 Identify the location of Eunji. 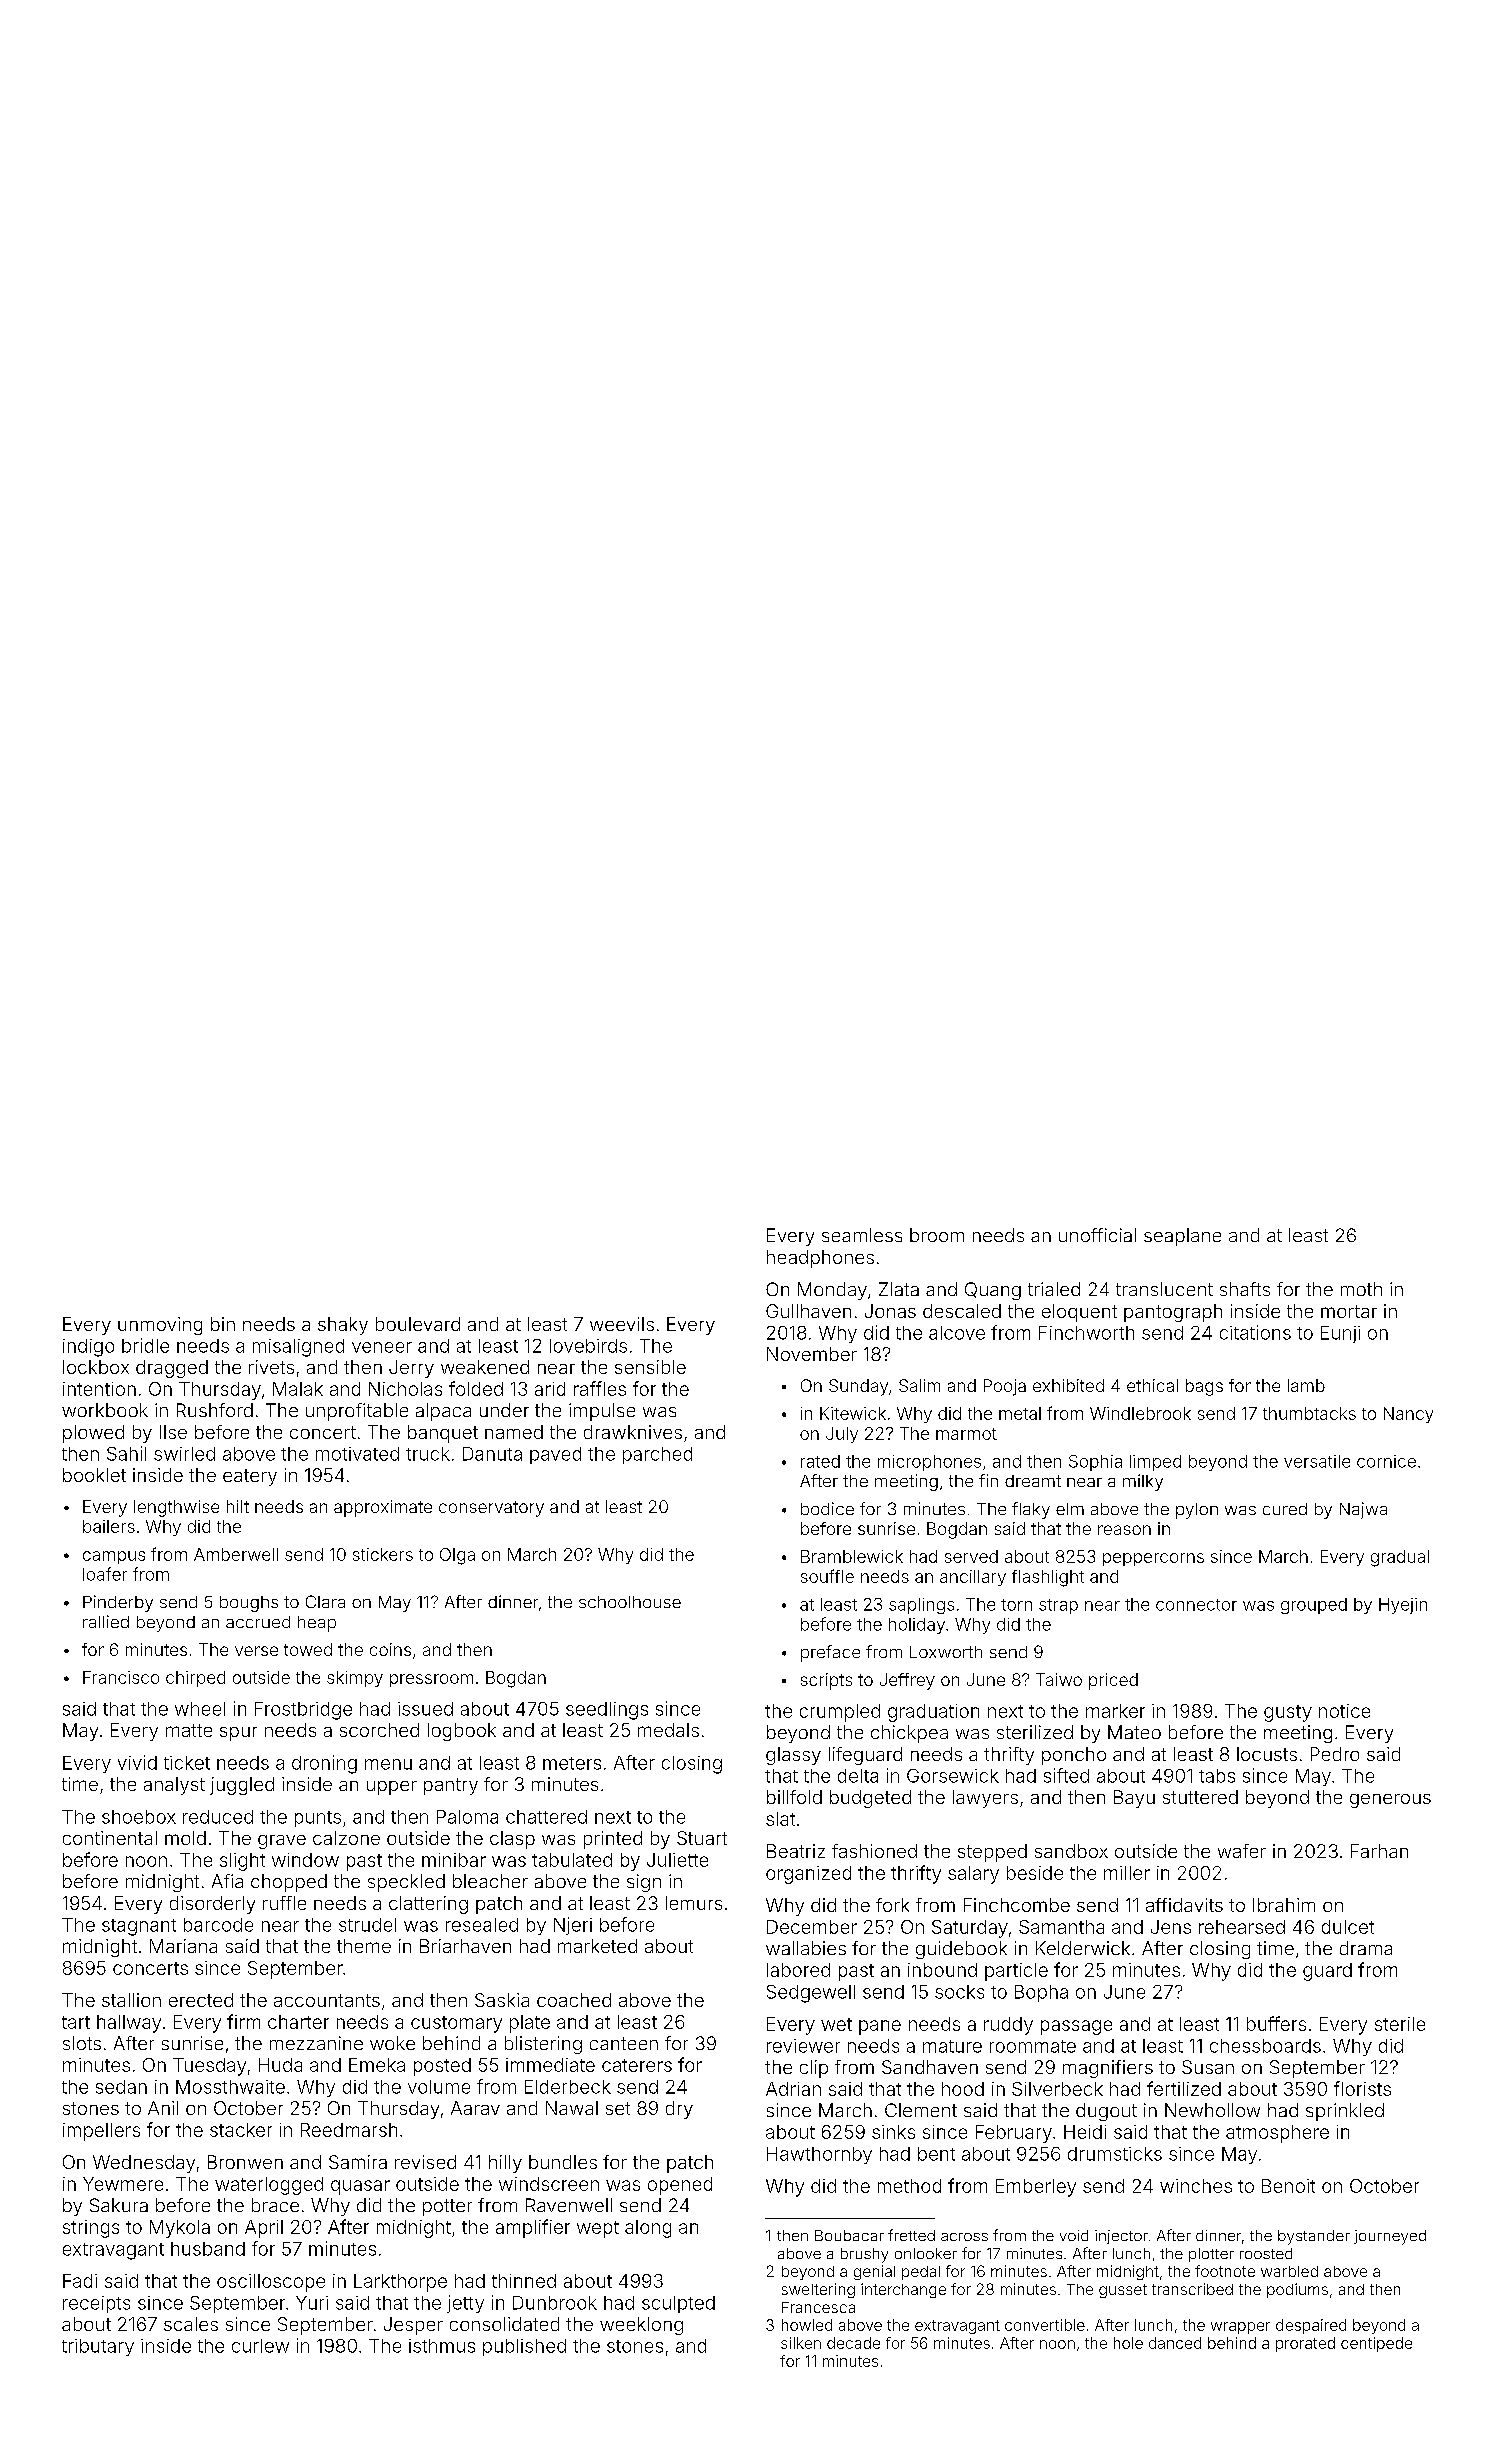
(1340, 1334).
